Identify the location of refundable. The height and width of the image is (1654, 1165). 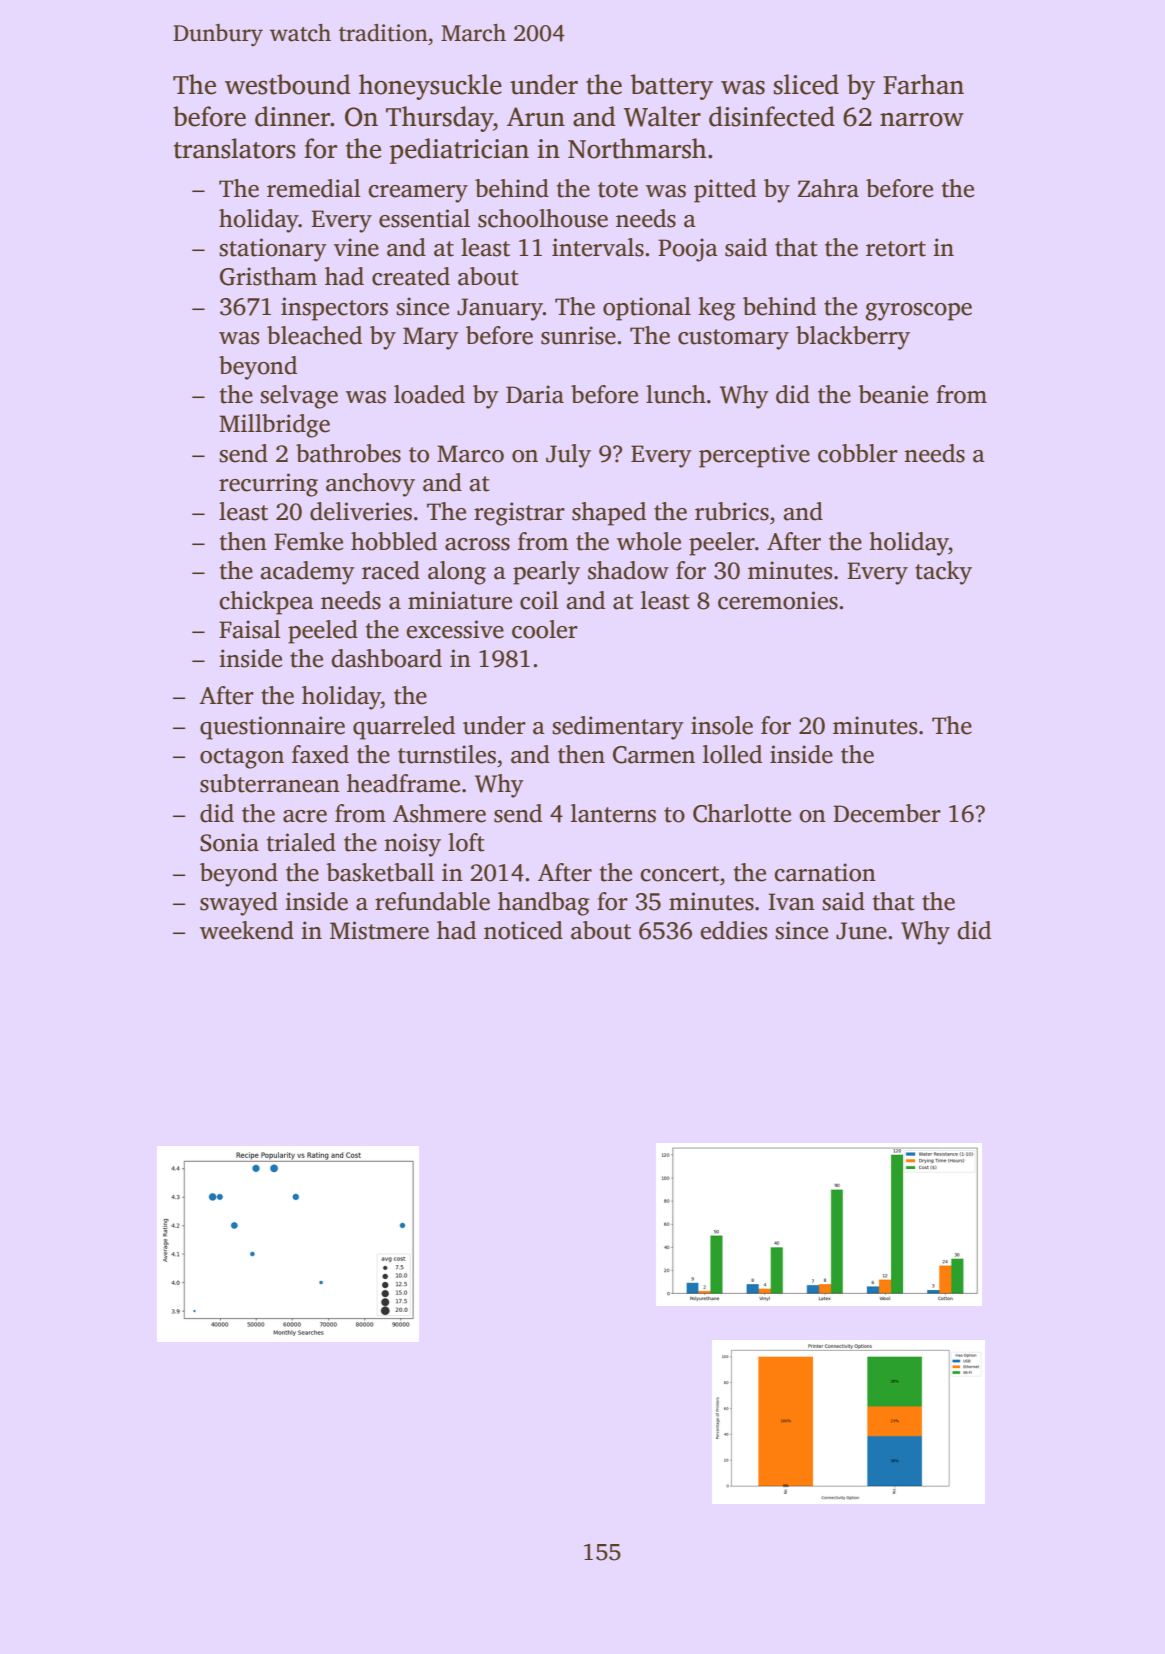
(432, 901).
